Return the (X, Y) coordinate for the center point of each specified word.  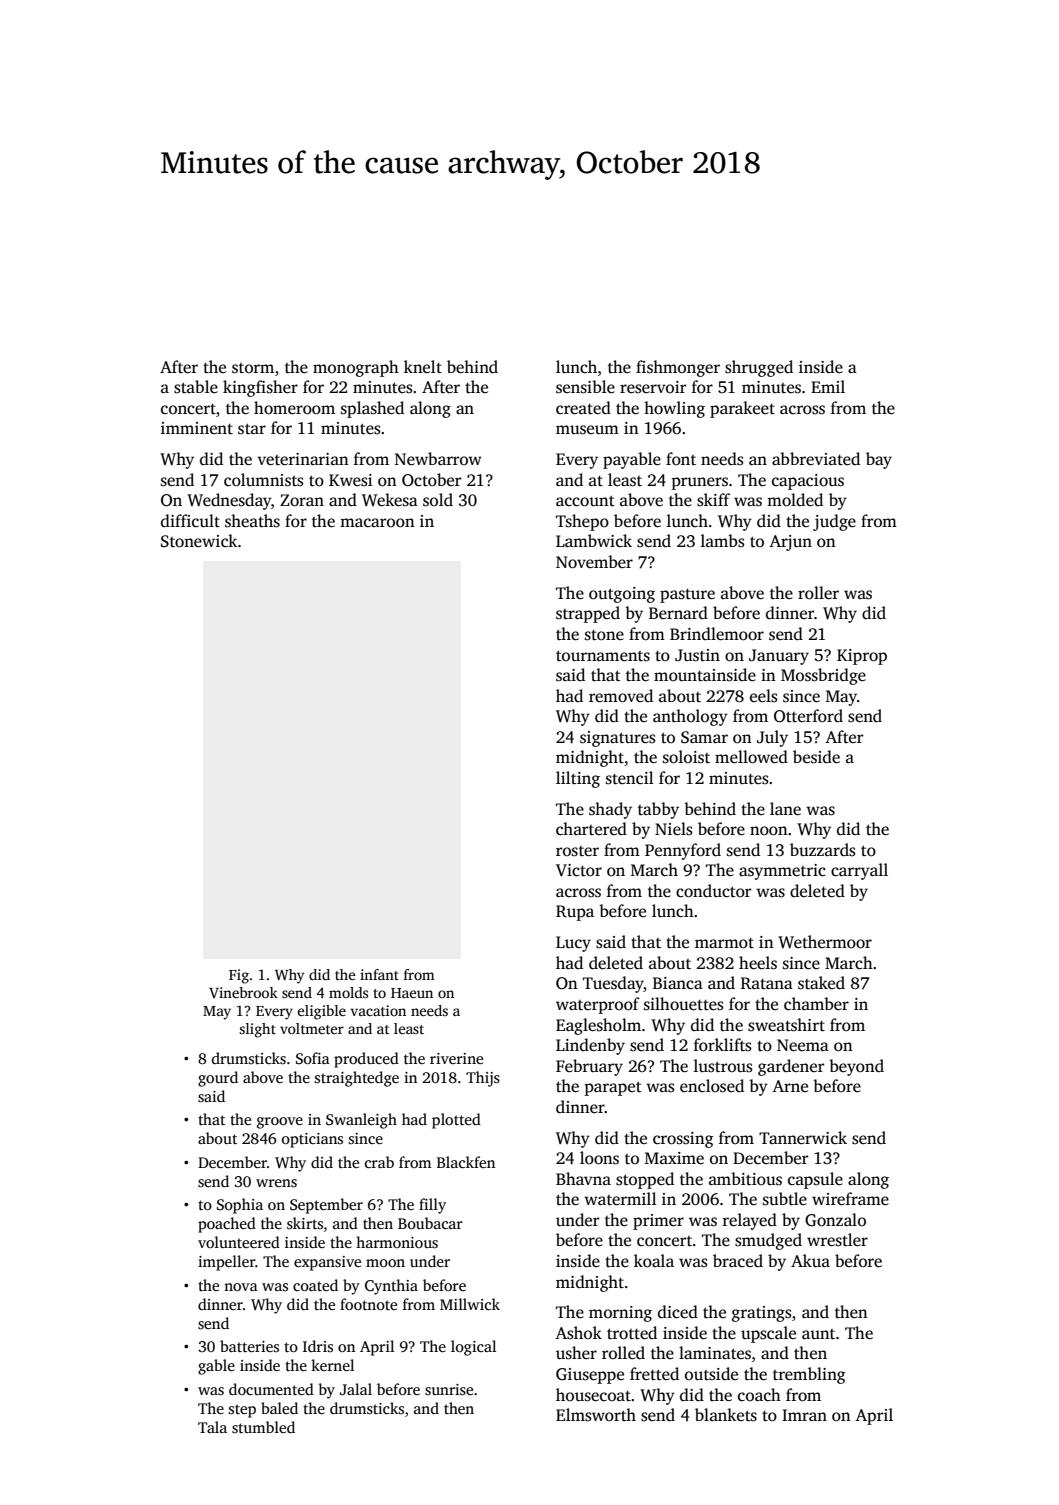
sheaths (252, 521)
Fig (239, 976)
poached (227, 1225)
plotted (456, 1121)
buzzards (822, 850)
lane (785, 809)
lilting (578, 779)
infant (379, 974)
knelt (423, 366)
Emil (828, 386)
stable (196, 387)
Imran (804, 1415)
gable (216, 1367)
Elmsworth (596, 1415)
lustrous (723, 1066)
